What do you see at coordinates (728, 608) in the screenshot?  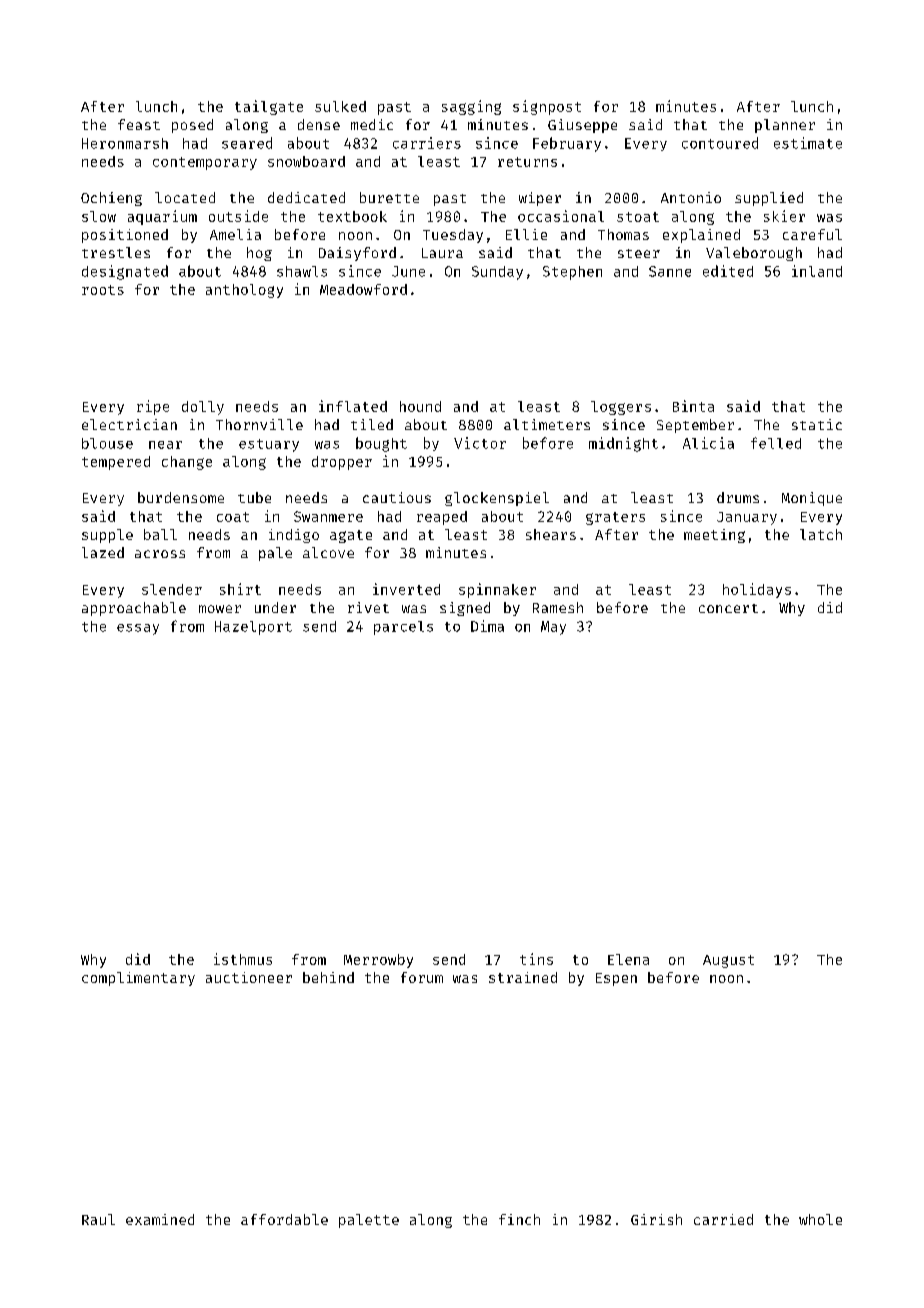 I see `concert` at bounding box center [728, 608].
